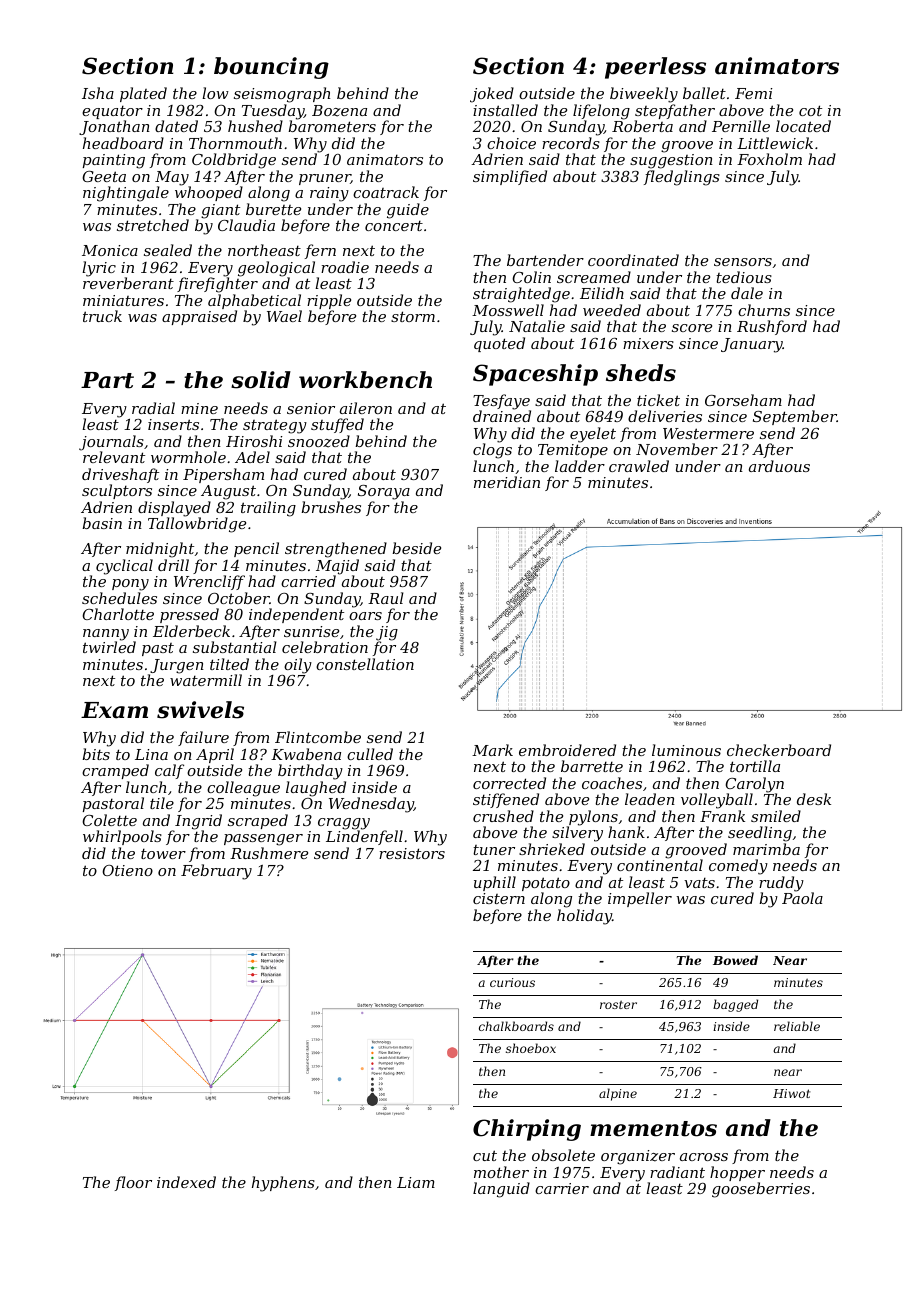 The image size is (924, 1308). Describe the element at coordinates (743, 400) in the image. I see `Gorseham` at that location.
